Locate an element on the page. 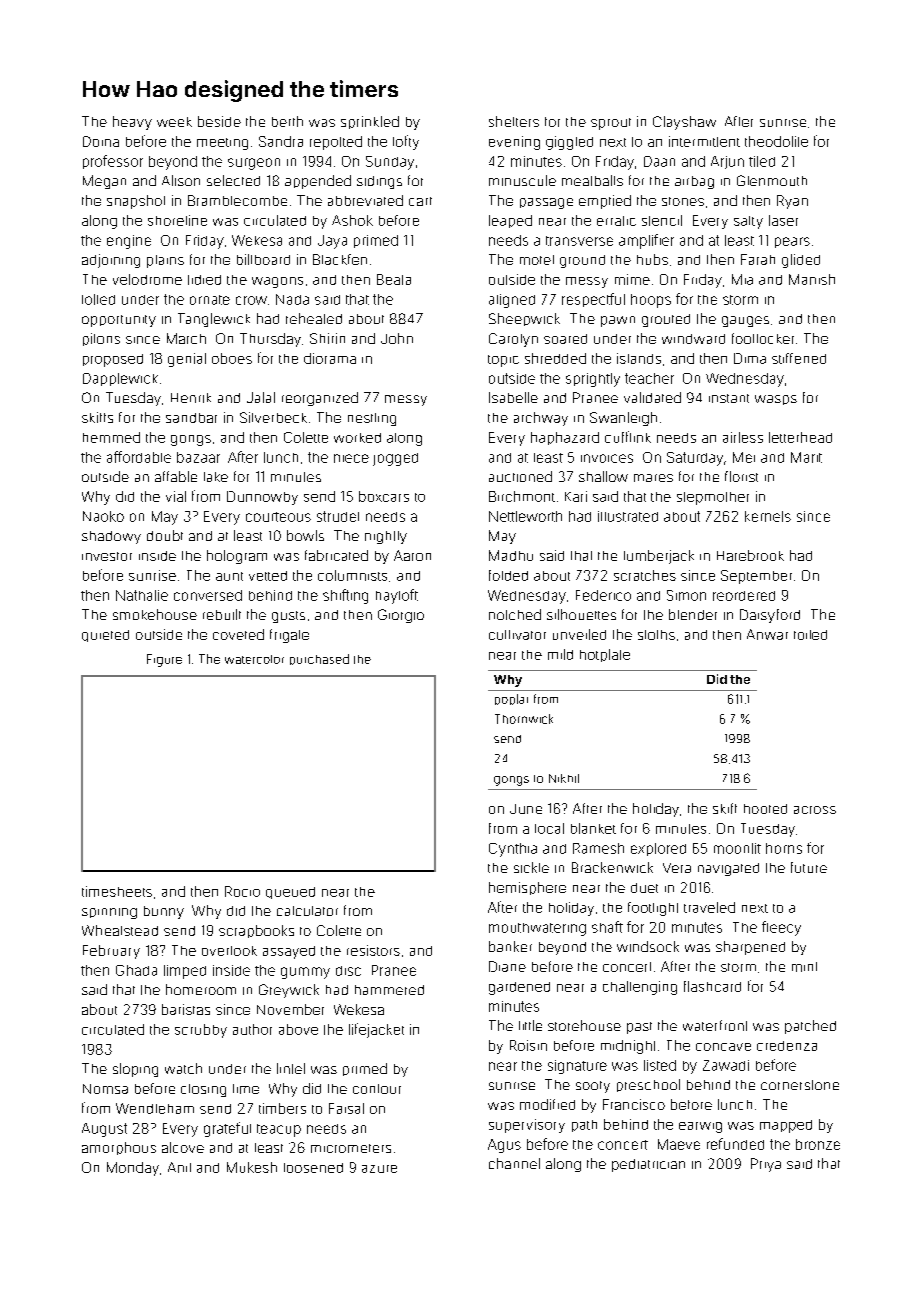  pediatrician is located at coordinates (648, 1165).
